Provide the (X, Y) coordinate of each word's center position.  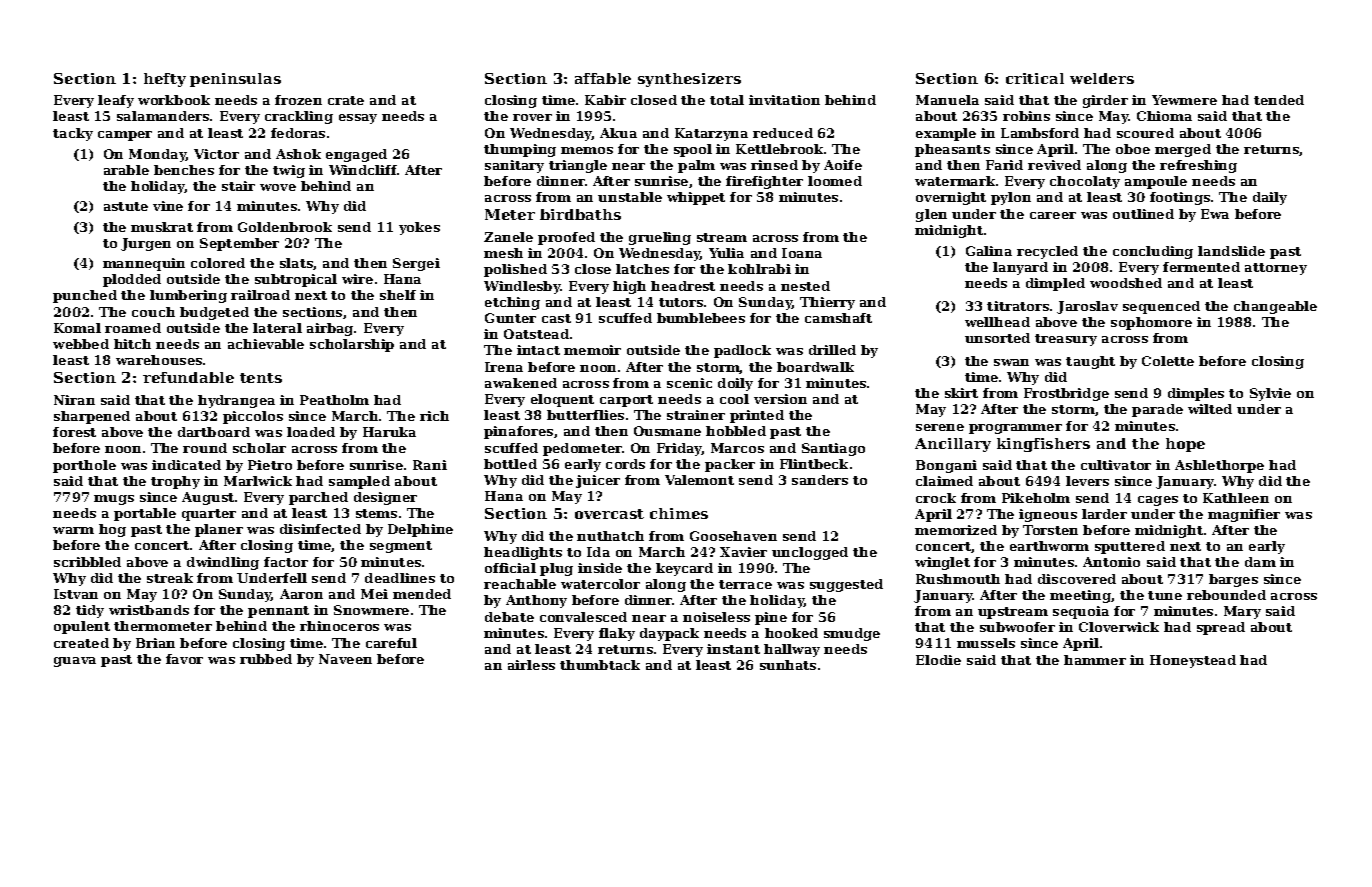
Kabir (605, 100)
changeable (1275, 307)
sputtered (1130, 547)
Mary (1242, 612)
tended (1279, 100)
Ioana (802, 253)
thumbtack (600, 665)
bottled (510, 464)
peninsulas (235, 80)
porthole (84, 466)
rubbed (266, 659)
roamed (133, 328)
